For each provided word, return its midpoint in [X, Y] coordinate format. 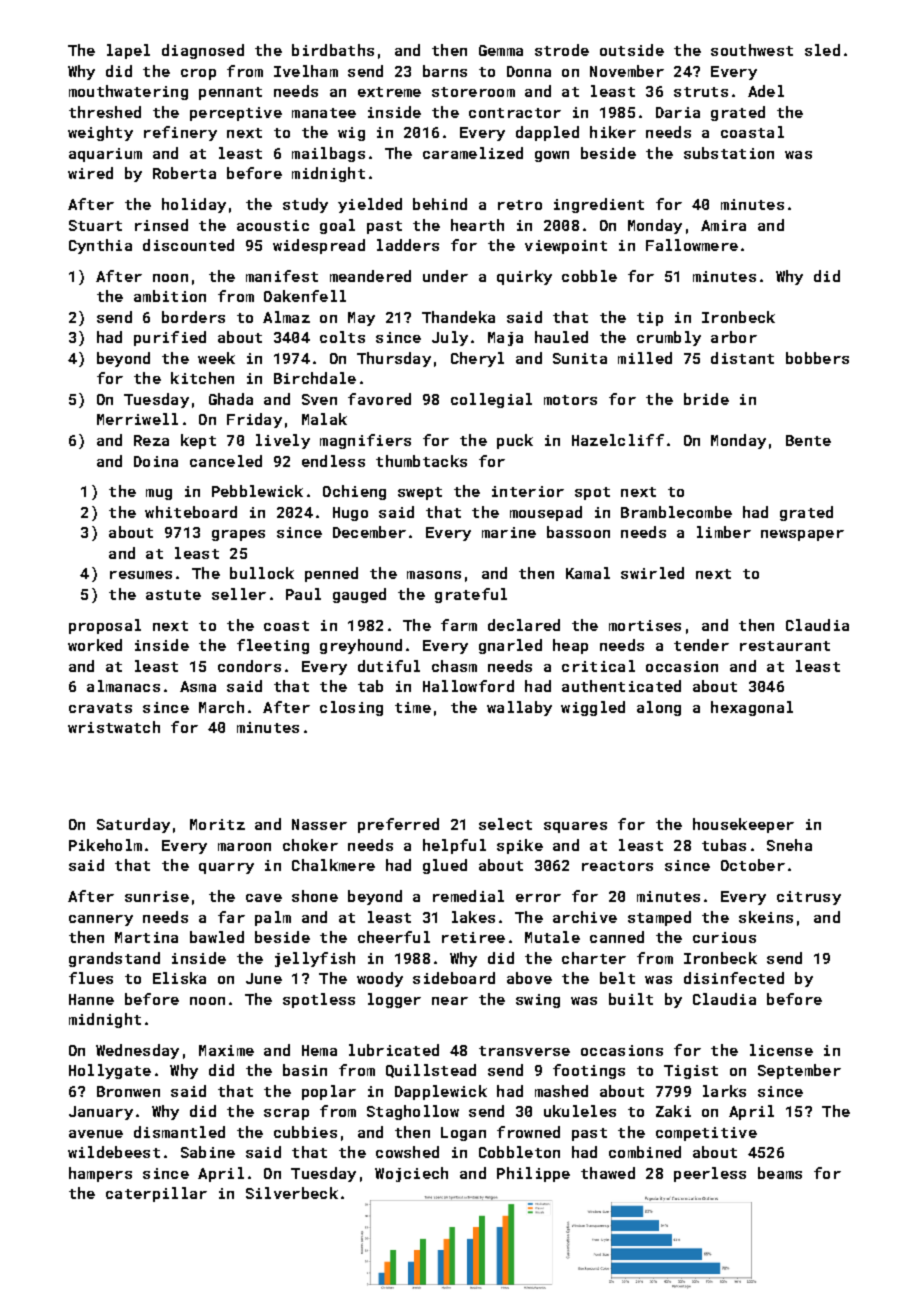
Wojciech [411, 1174]
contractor [515, 113]
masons [434, 575]
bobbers [817, 358]
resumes [141, 575]
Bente [808, 440]
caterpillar [156, 1194]
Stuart [95, 225]
